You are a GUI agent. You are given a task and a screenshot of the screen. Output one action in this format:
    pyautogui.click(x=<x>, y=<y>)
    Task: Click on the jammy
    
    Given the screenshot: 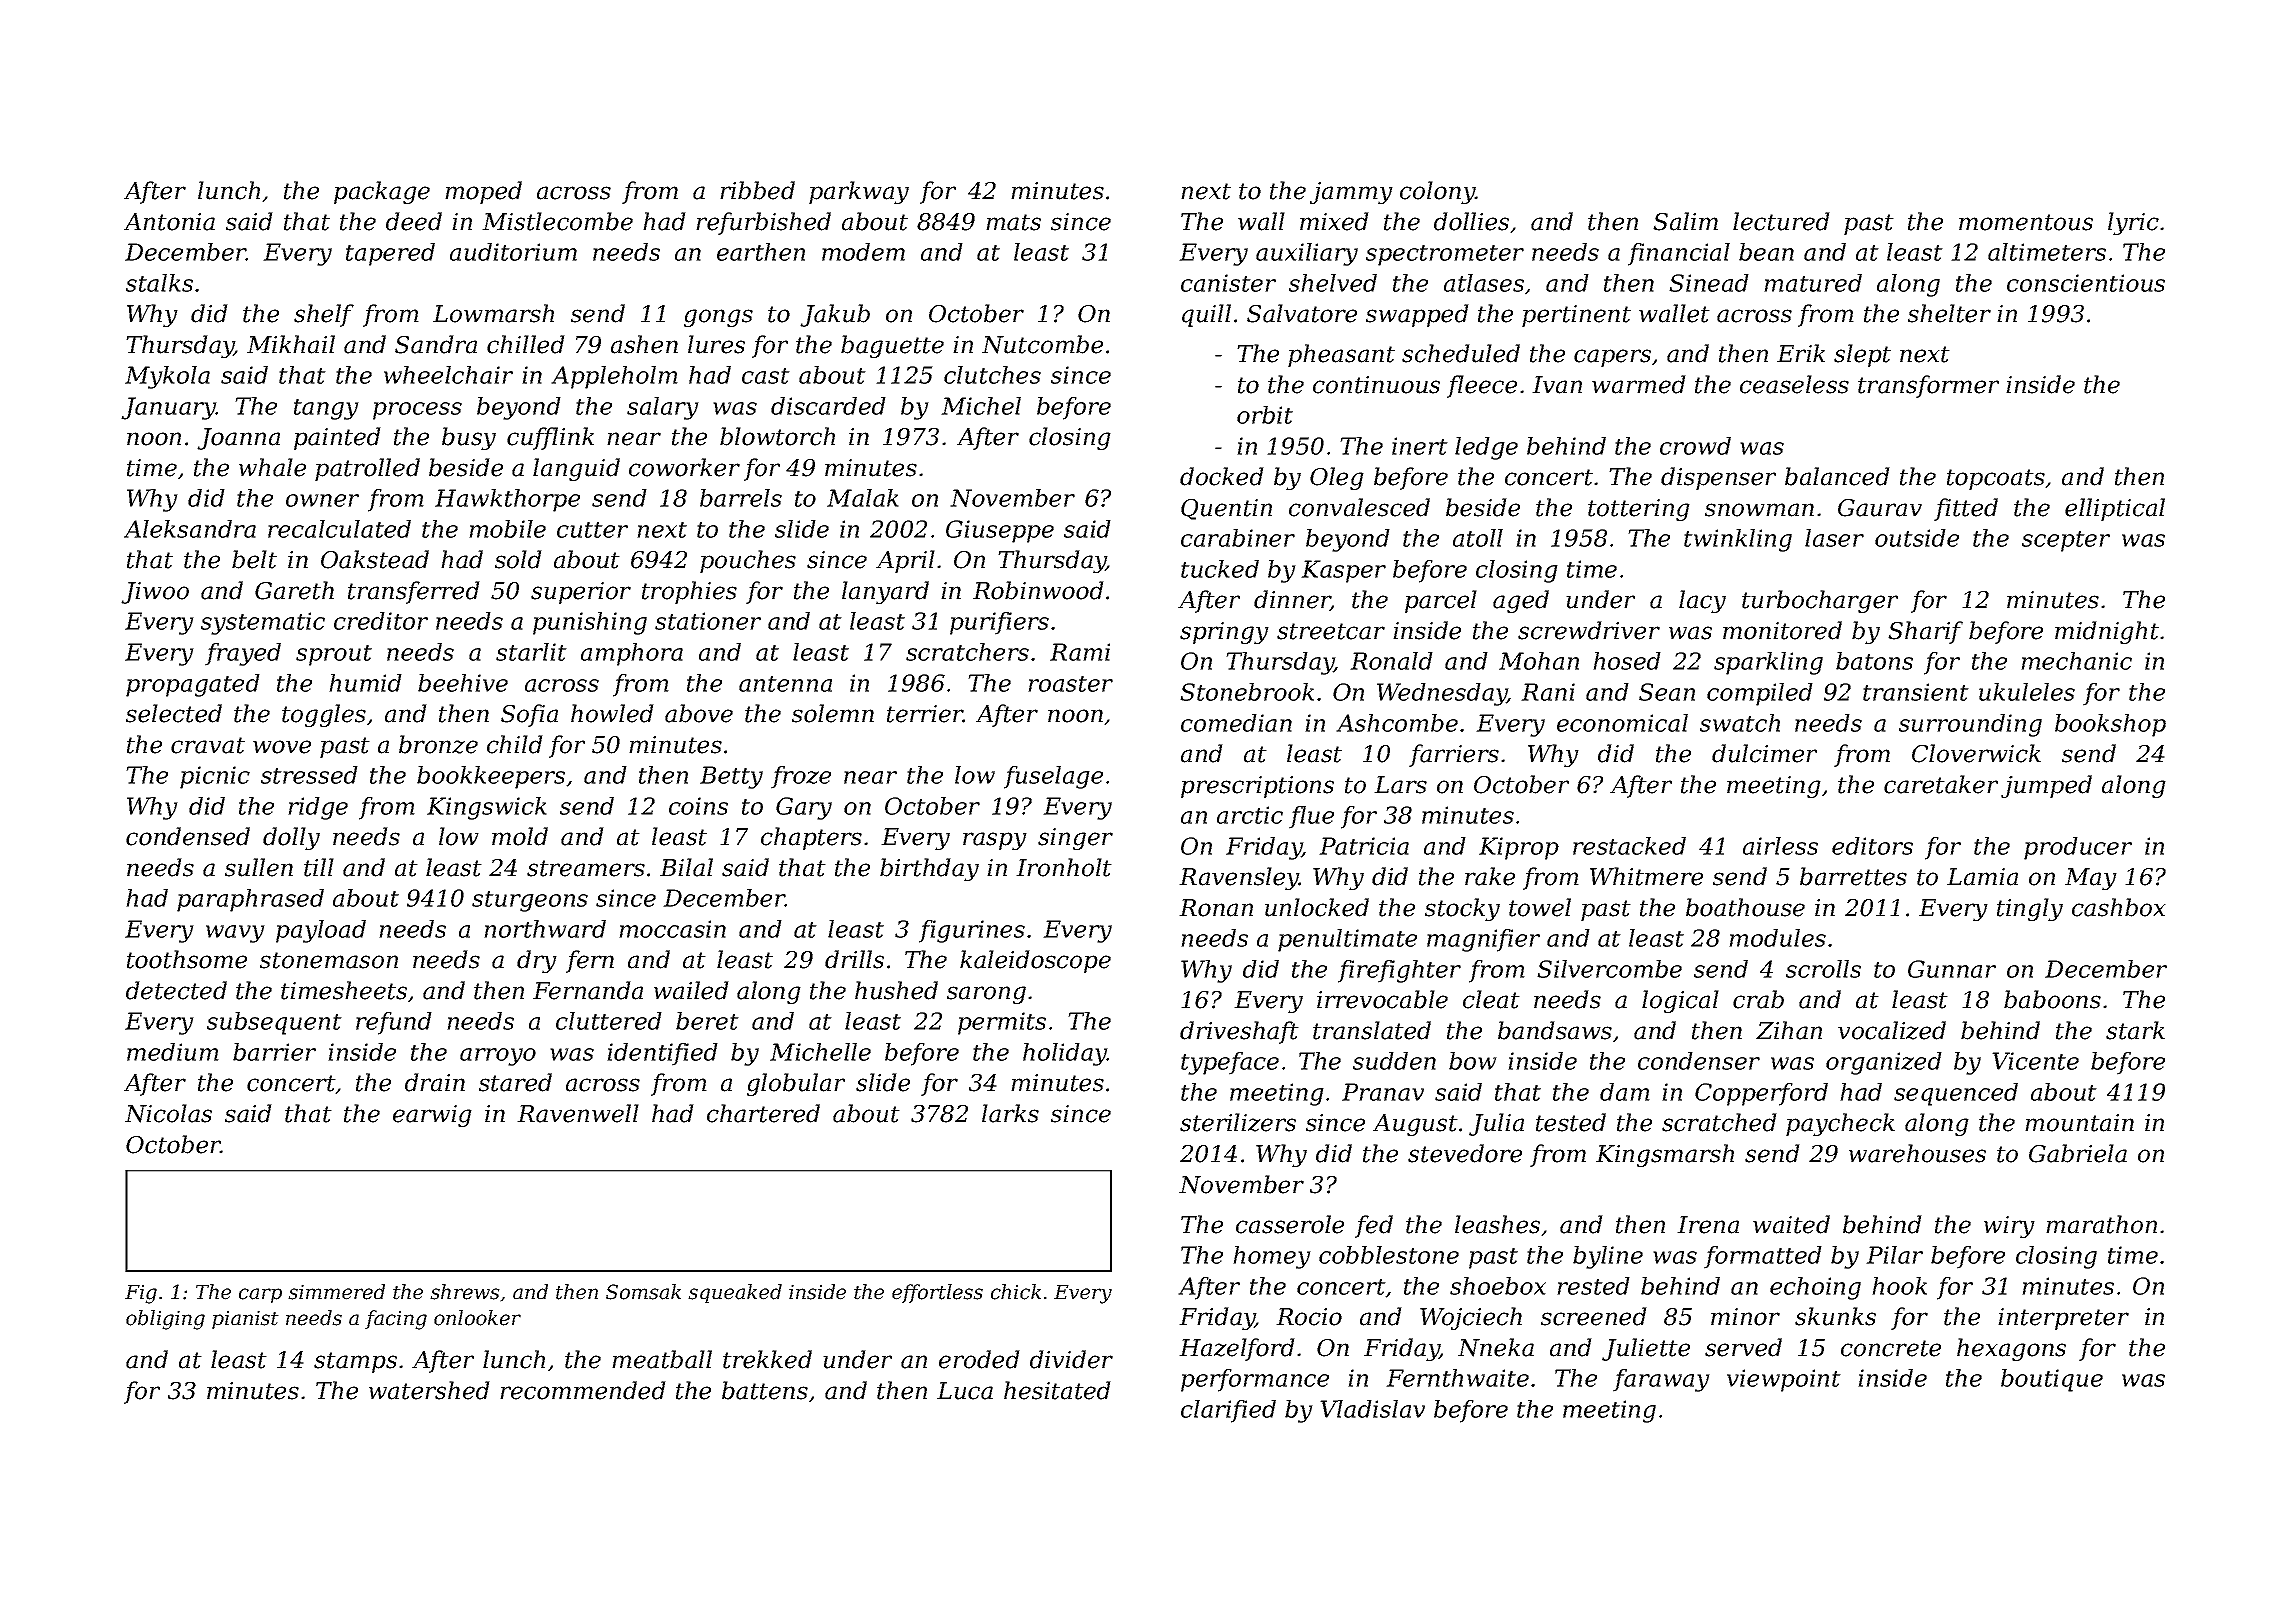 What is the action you would take?
    pyautogui.click(x=1351, y=193)
